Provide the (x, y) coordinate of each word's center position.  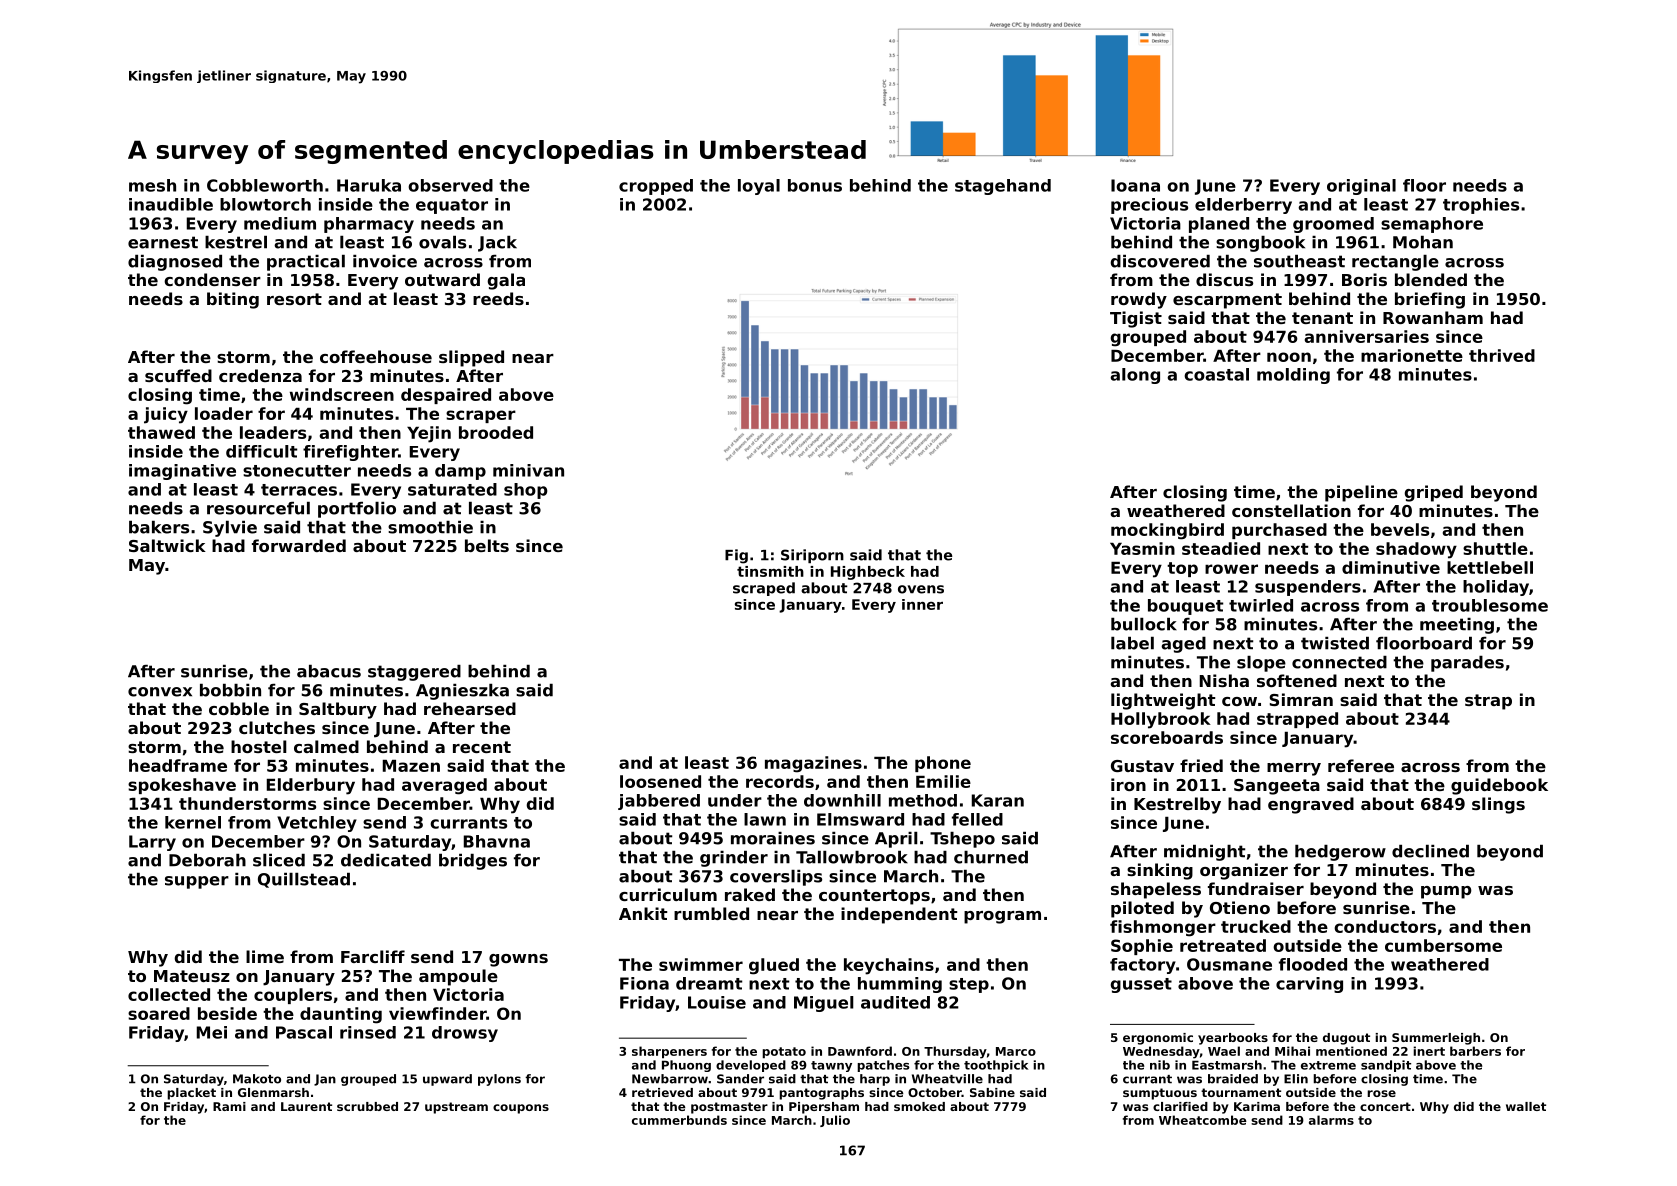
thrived (1502, 355)
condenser (212, 279)
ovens (921, 589)
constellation (1291, 510)
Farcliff (373, 956)
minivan (528, 470)
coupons (521, 1109)
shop (525, 491)
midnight (1204, 853)
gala (506, 281)
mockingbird (1167, 531)
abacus (329, 671)
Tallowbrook (852, 857)
